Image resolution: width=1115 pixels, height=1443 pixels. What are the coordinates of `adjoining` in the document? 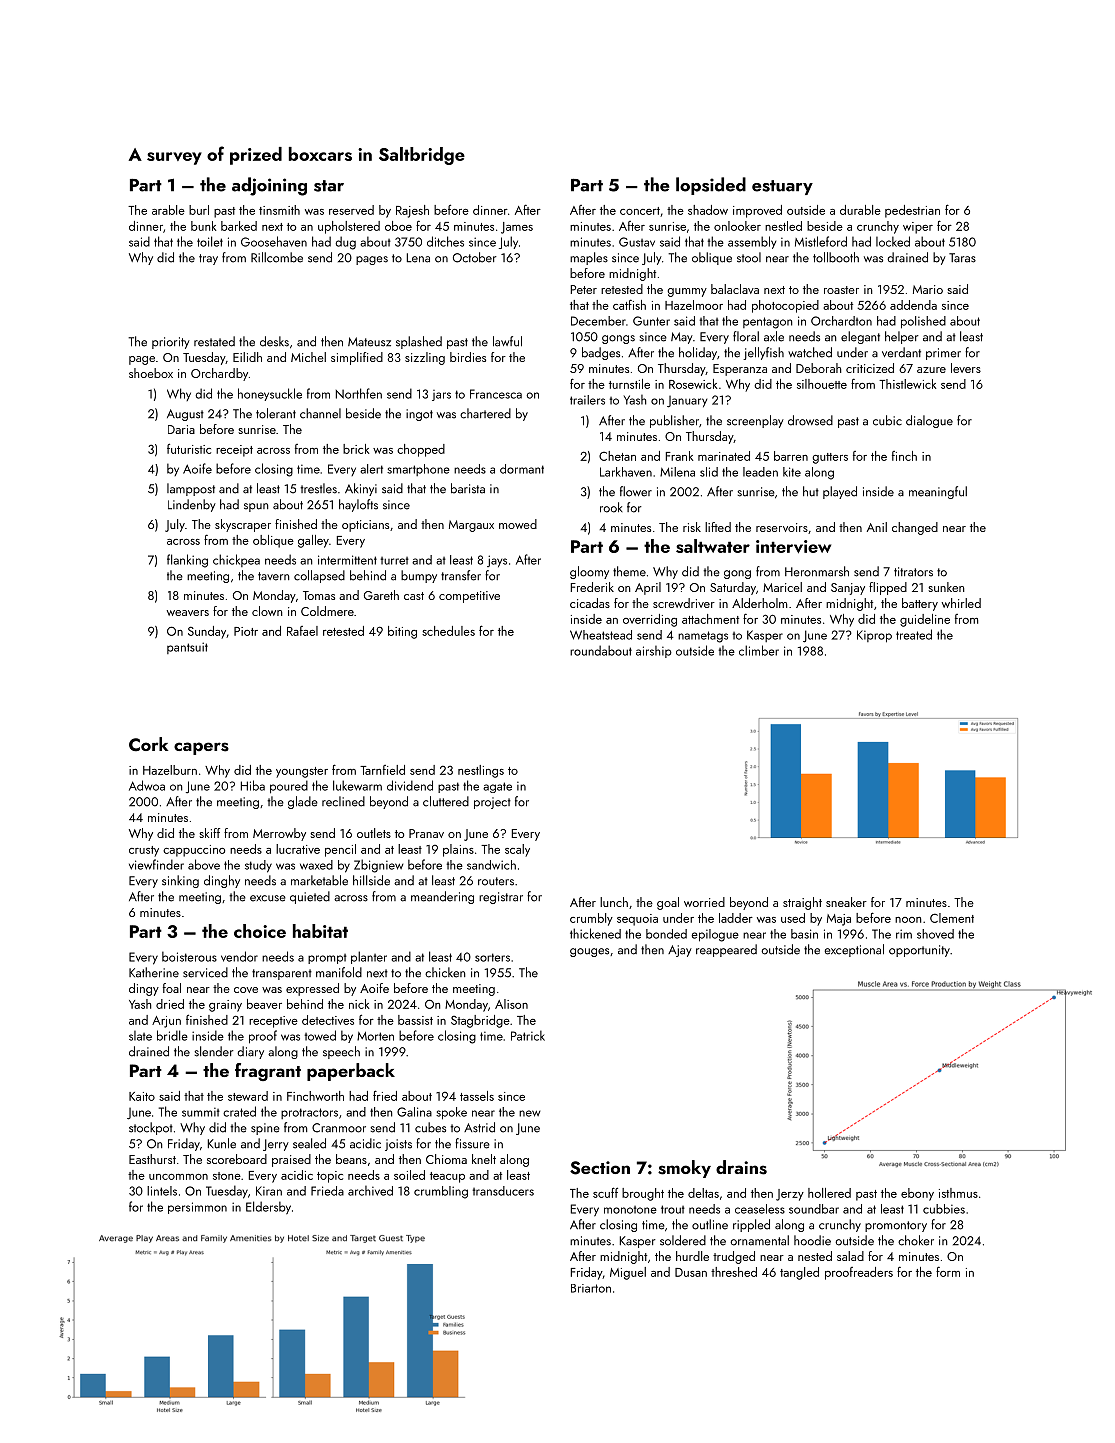 It's located at (269, 186).
